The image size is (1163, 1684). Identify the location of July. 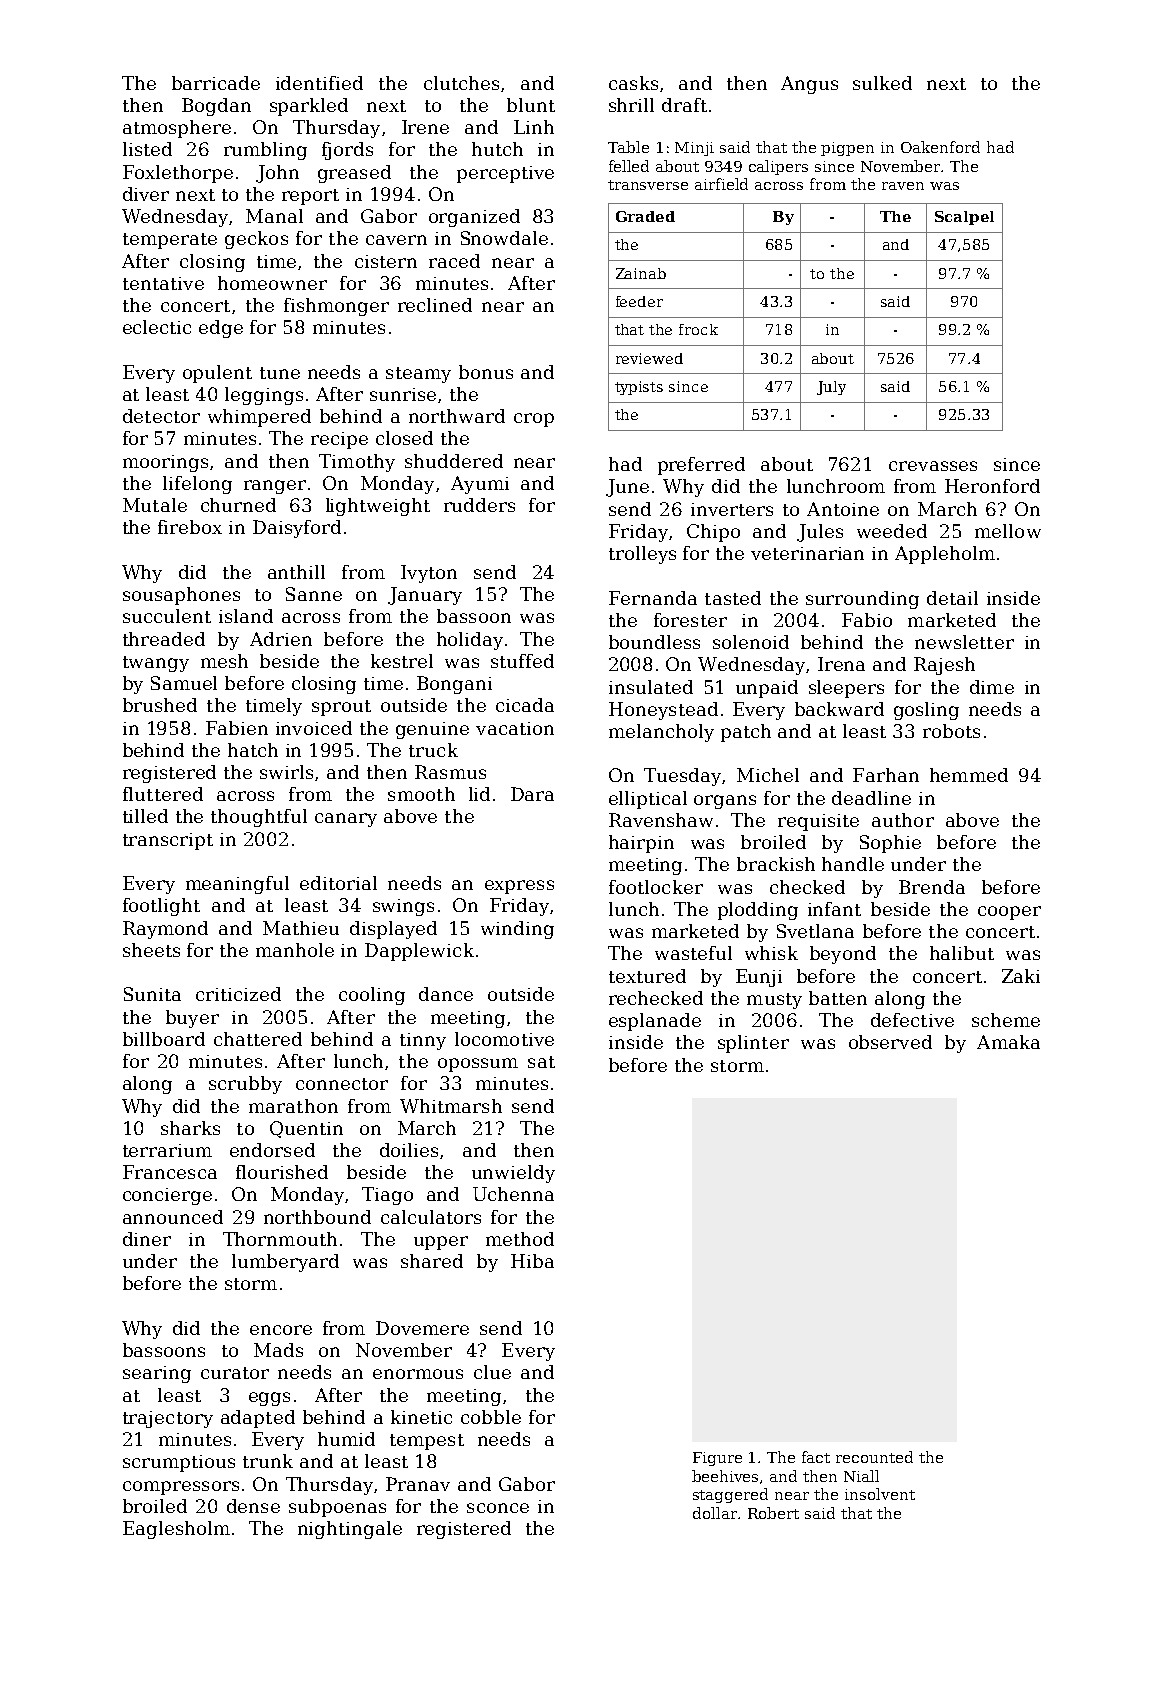
(831, 388).
